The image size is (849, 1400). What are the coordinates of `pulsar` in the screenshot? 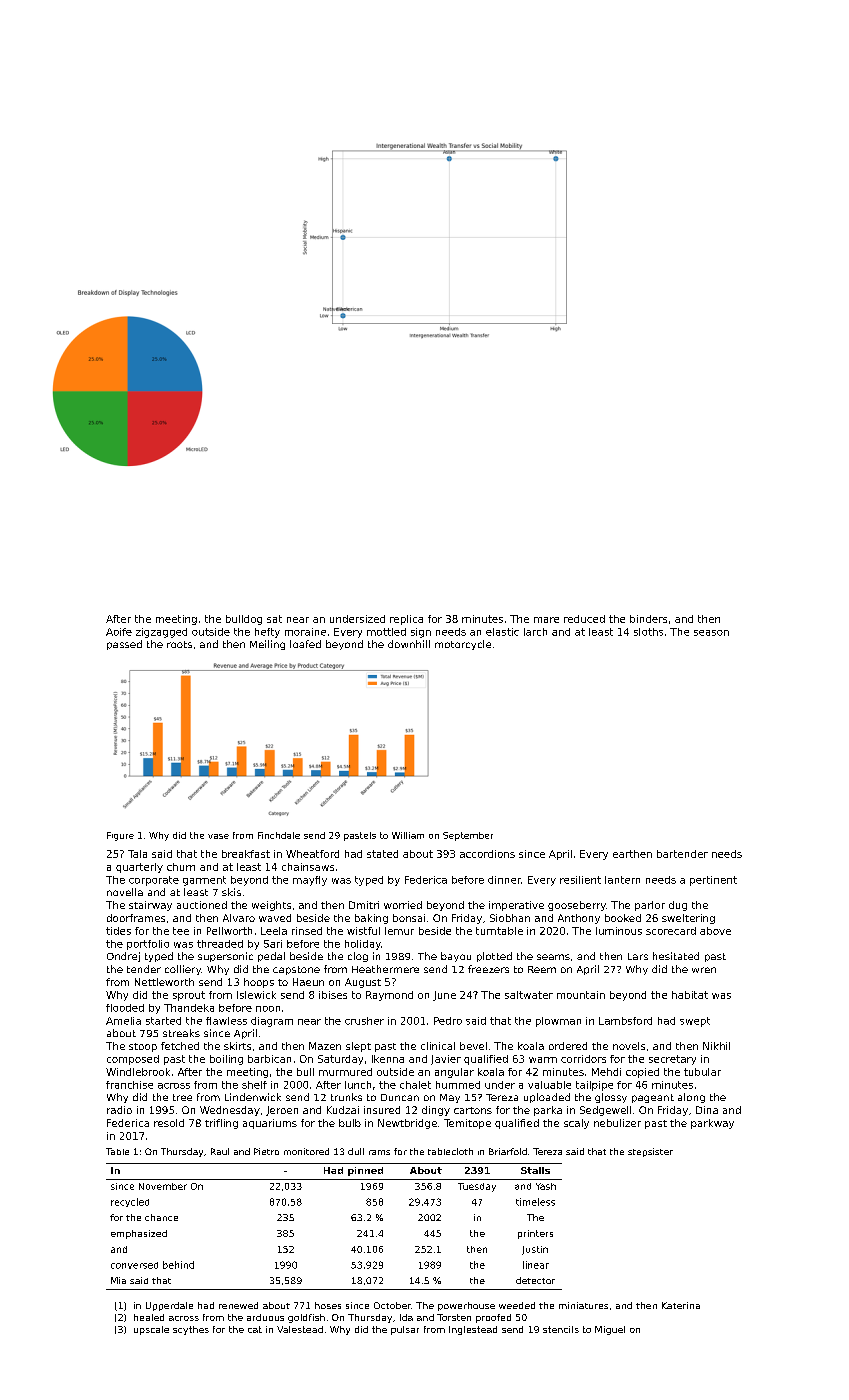 It's located at (405, 1330).
